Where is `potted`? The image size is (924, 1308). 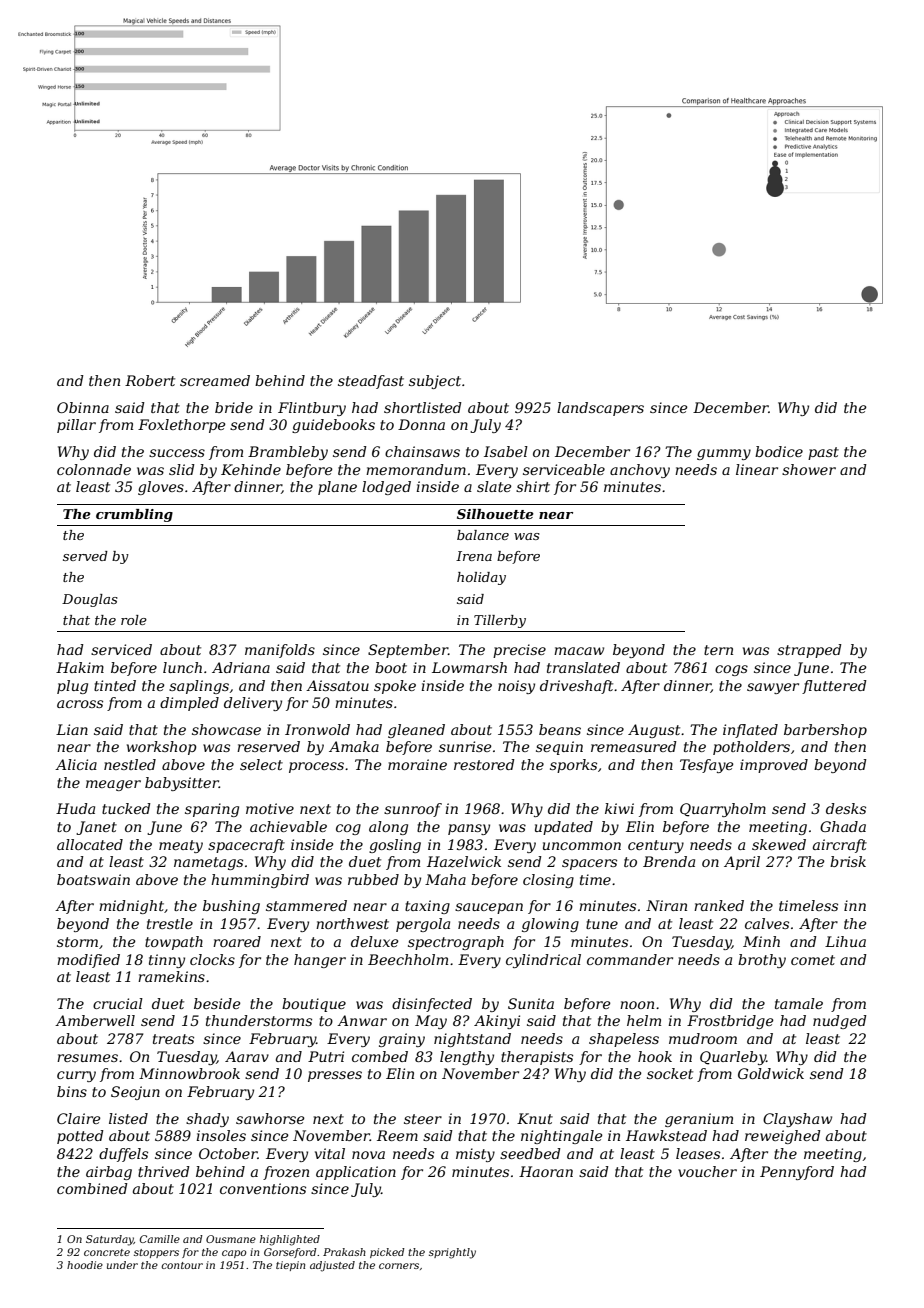
potted is located at coordinates (80, 1137).
